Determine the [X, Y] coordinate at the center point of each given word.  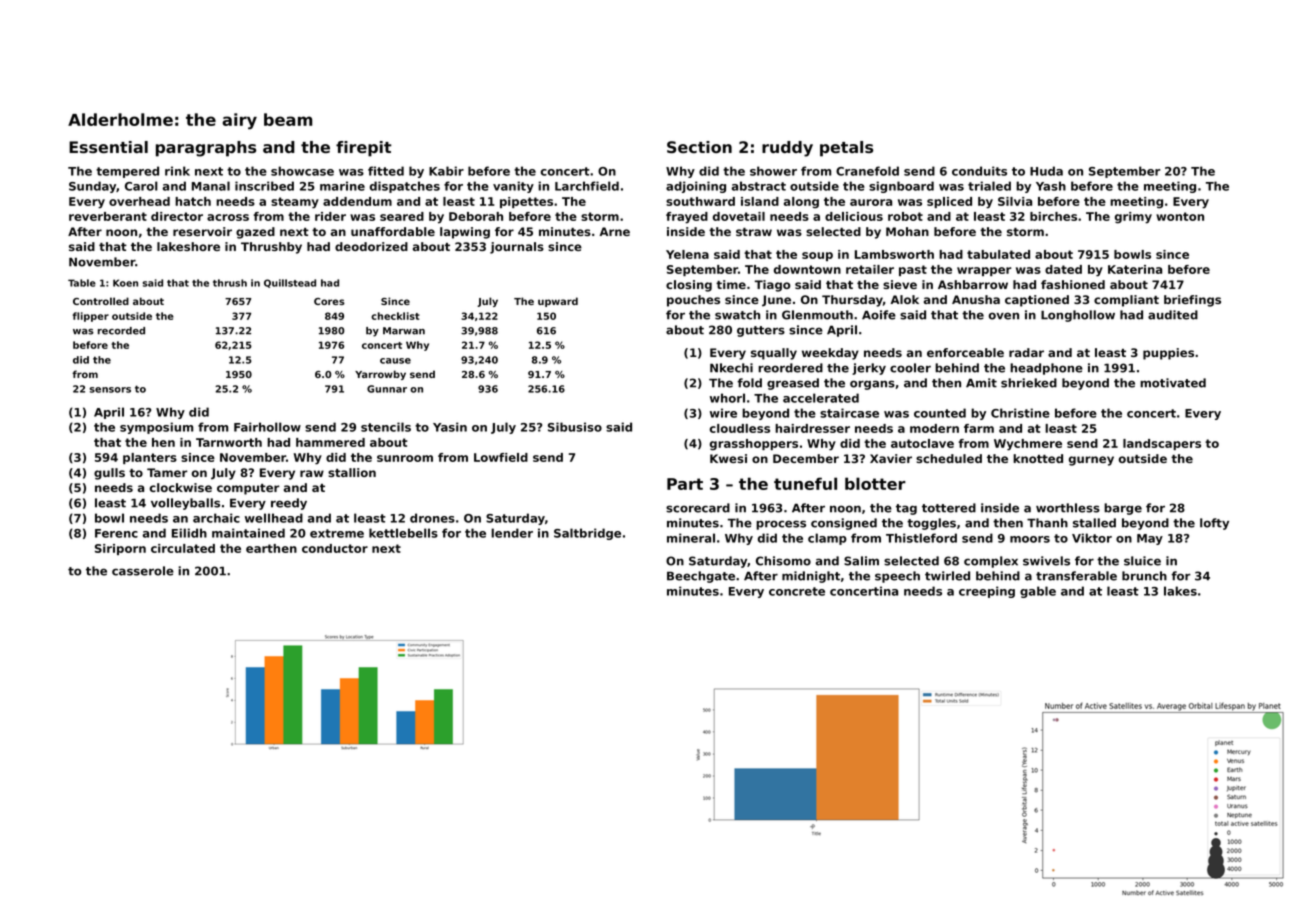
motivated [1173, 383]
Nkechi [731, 368]
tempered [127, 172]
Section [699, 147]
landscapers [1162, 444]
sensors [110, 390]
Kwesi [728, 458]
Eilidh [189, 533]
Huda [1046, 171]
